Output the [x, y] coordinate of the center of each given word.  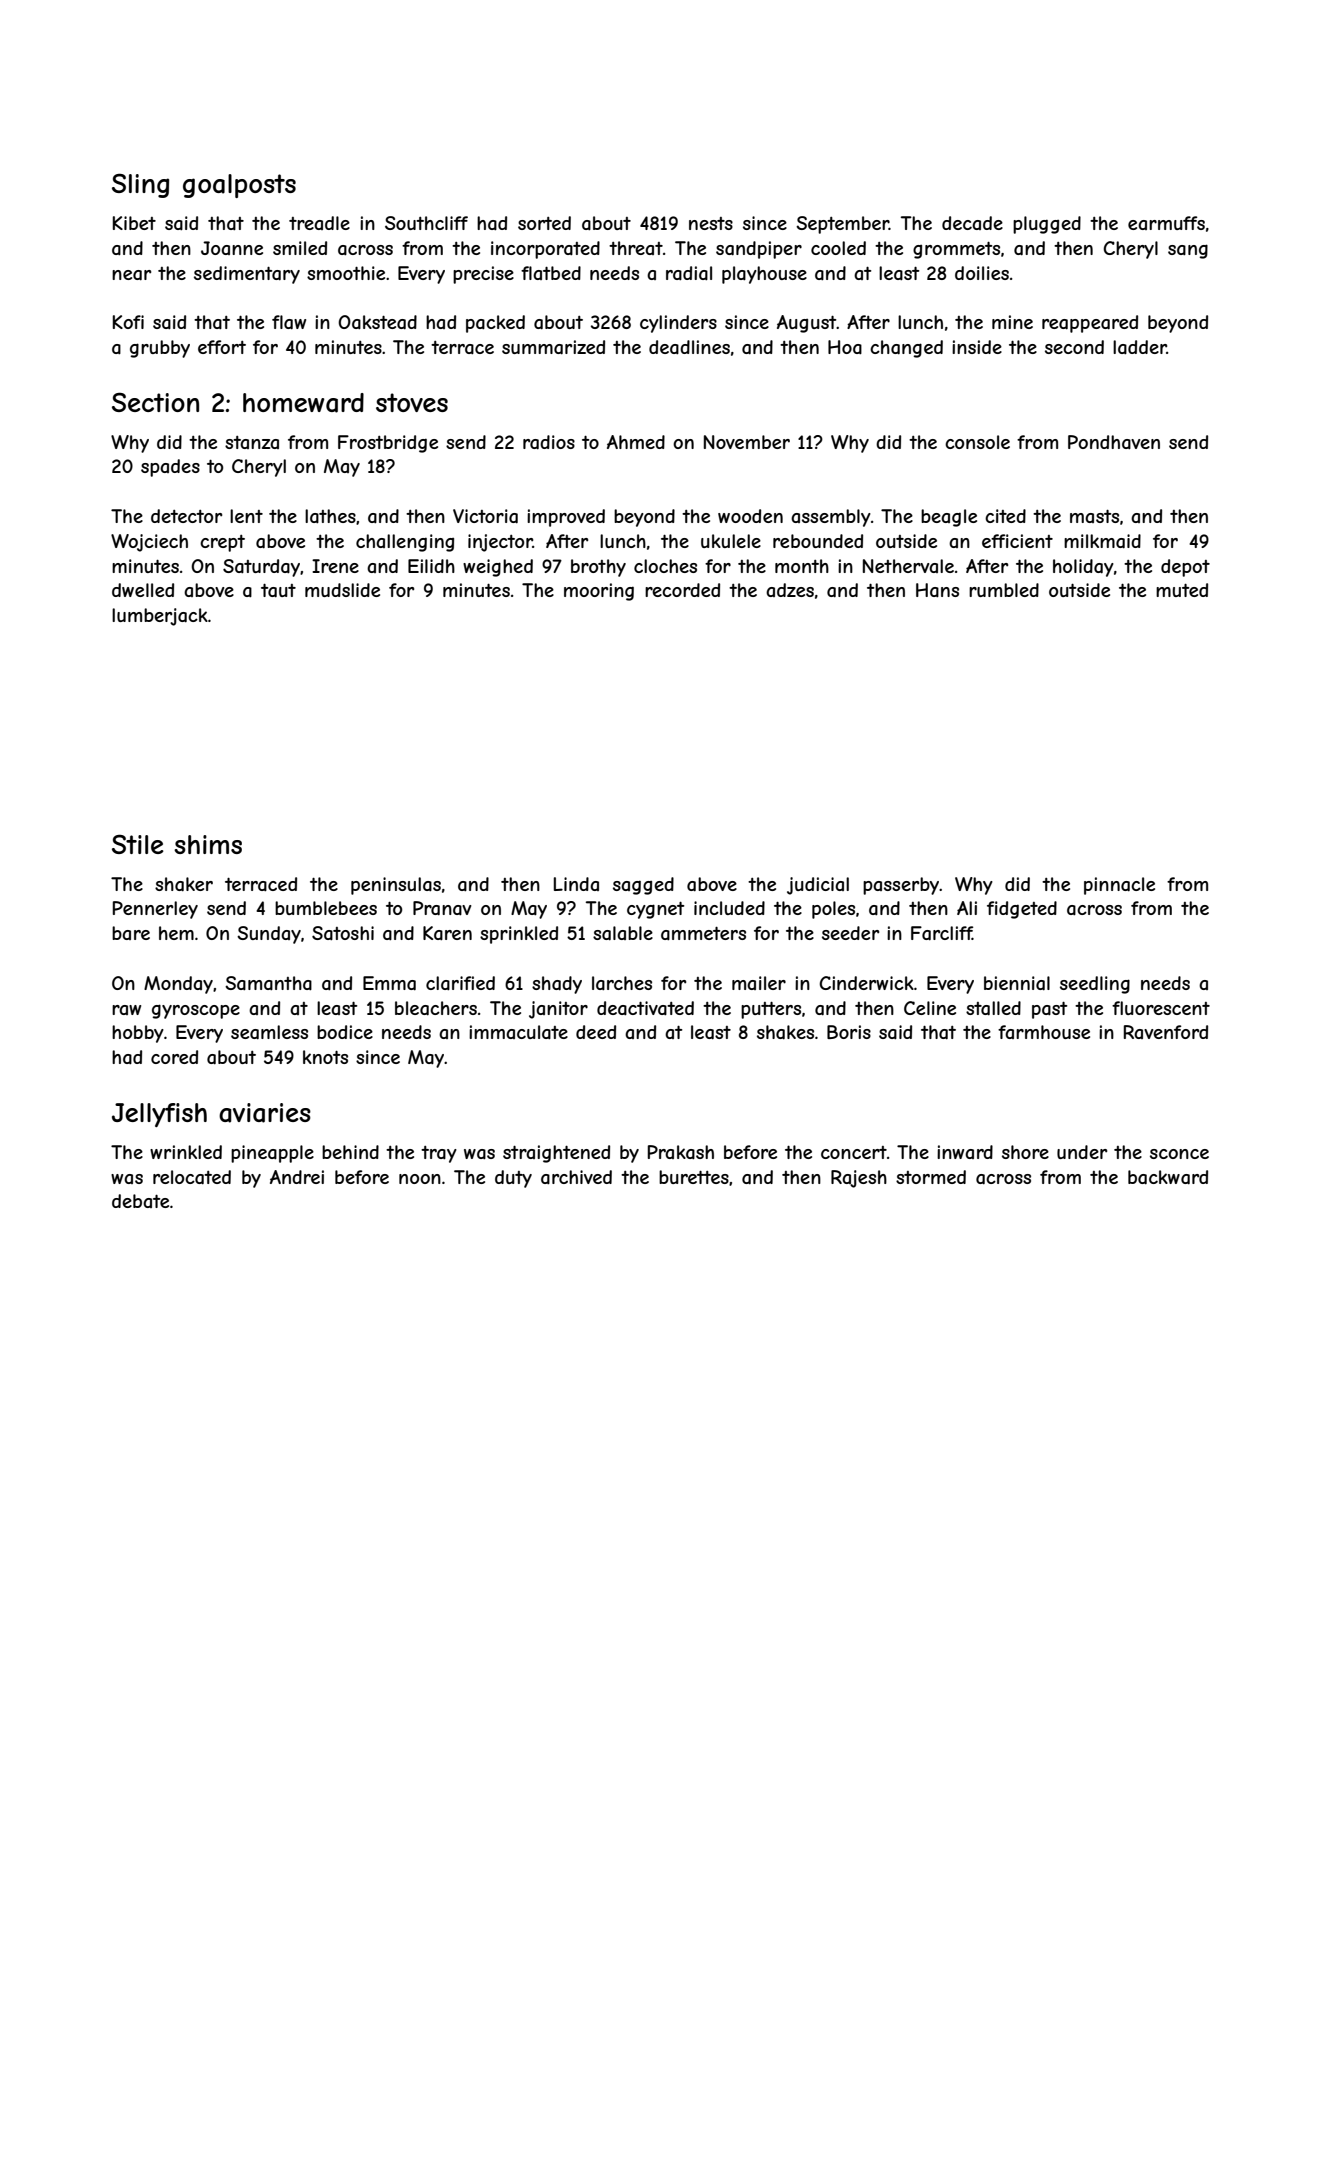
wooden [750, 516]
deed [596, 1032]
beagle [949, 518]
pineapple [272, 1154]
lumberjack [160, 617]
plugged [1047, 225]
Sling [140, 185]
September [842, 225]
